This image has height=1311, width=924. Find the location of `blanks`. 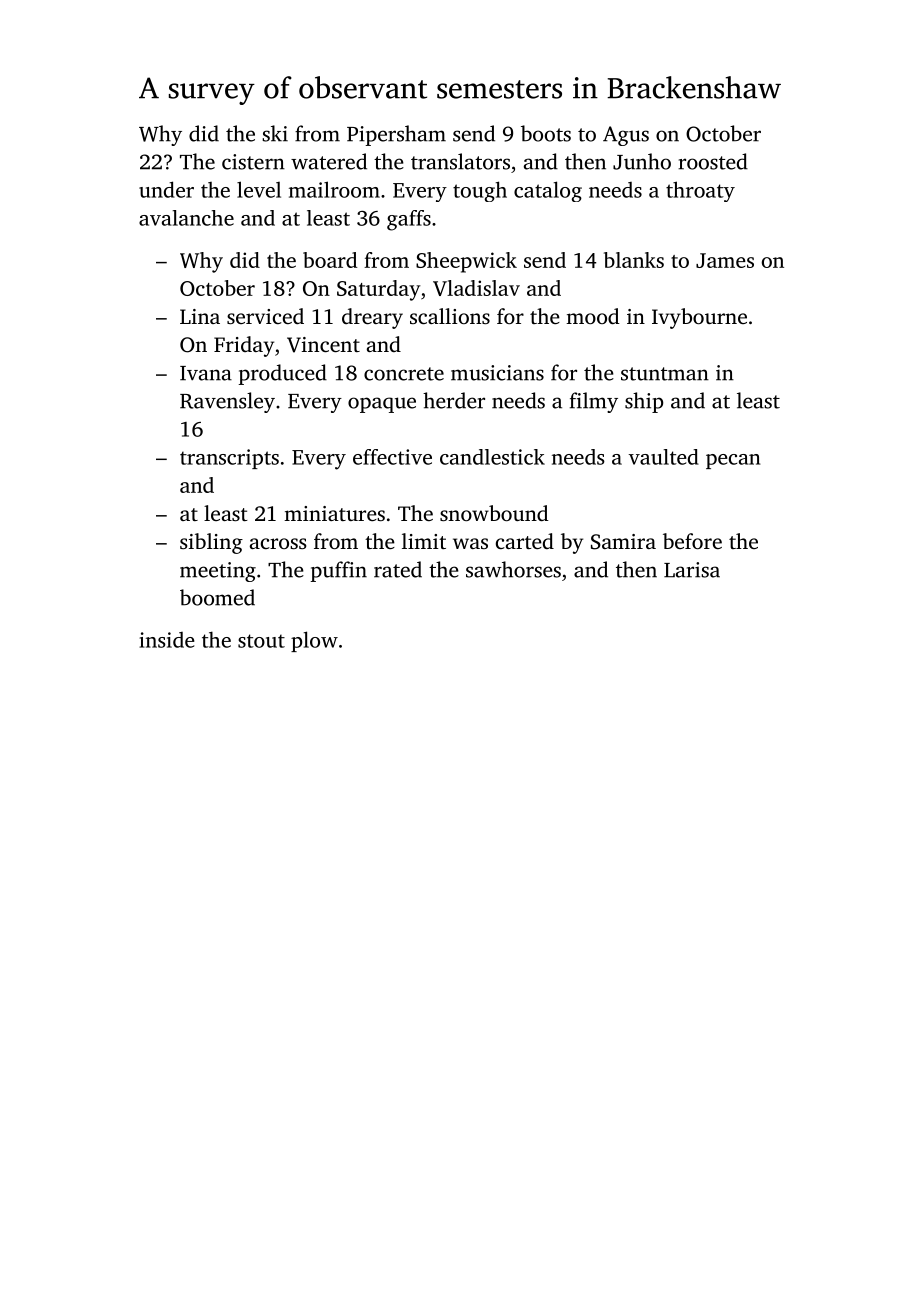

blanks is located at coordinates (634, 260).
